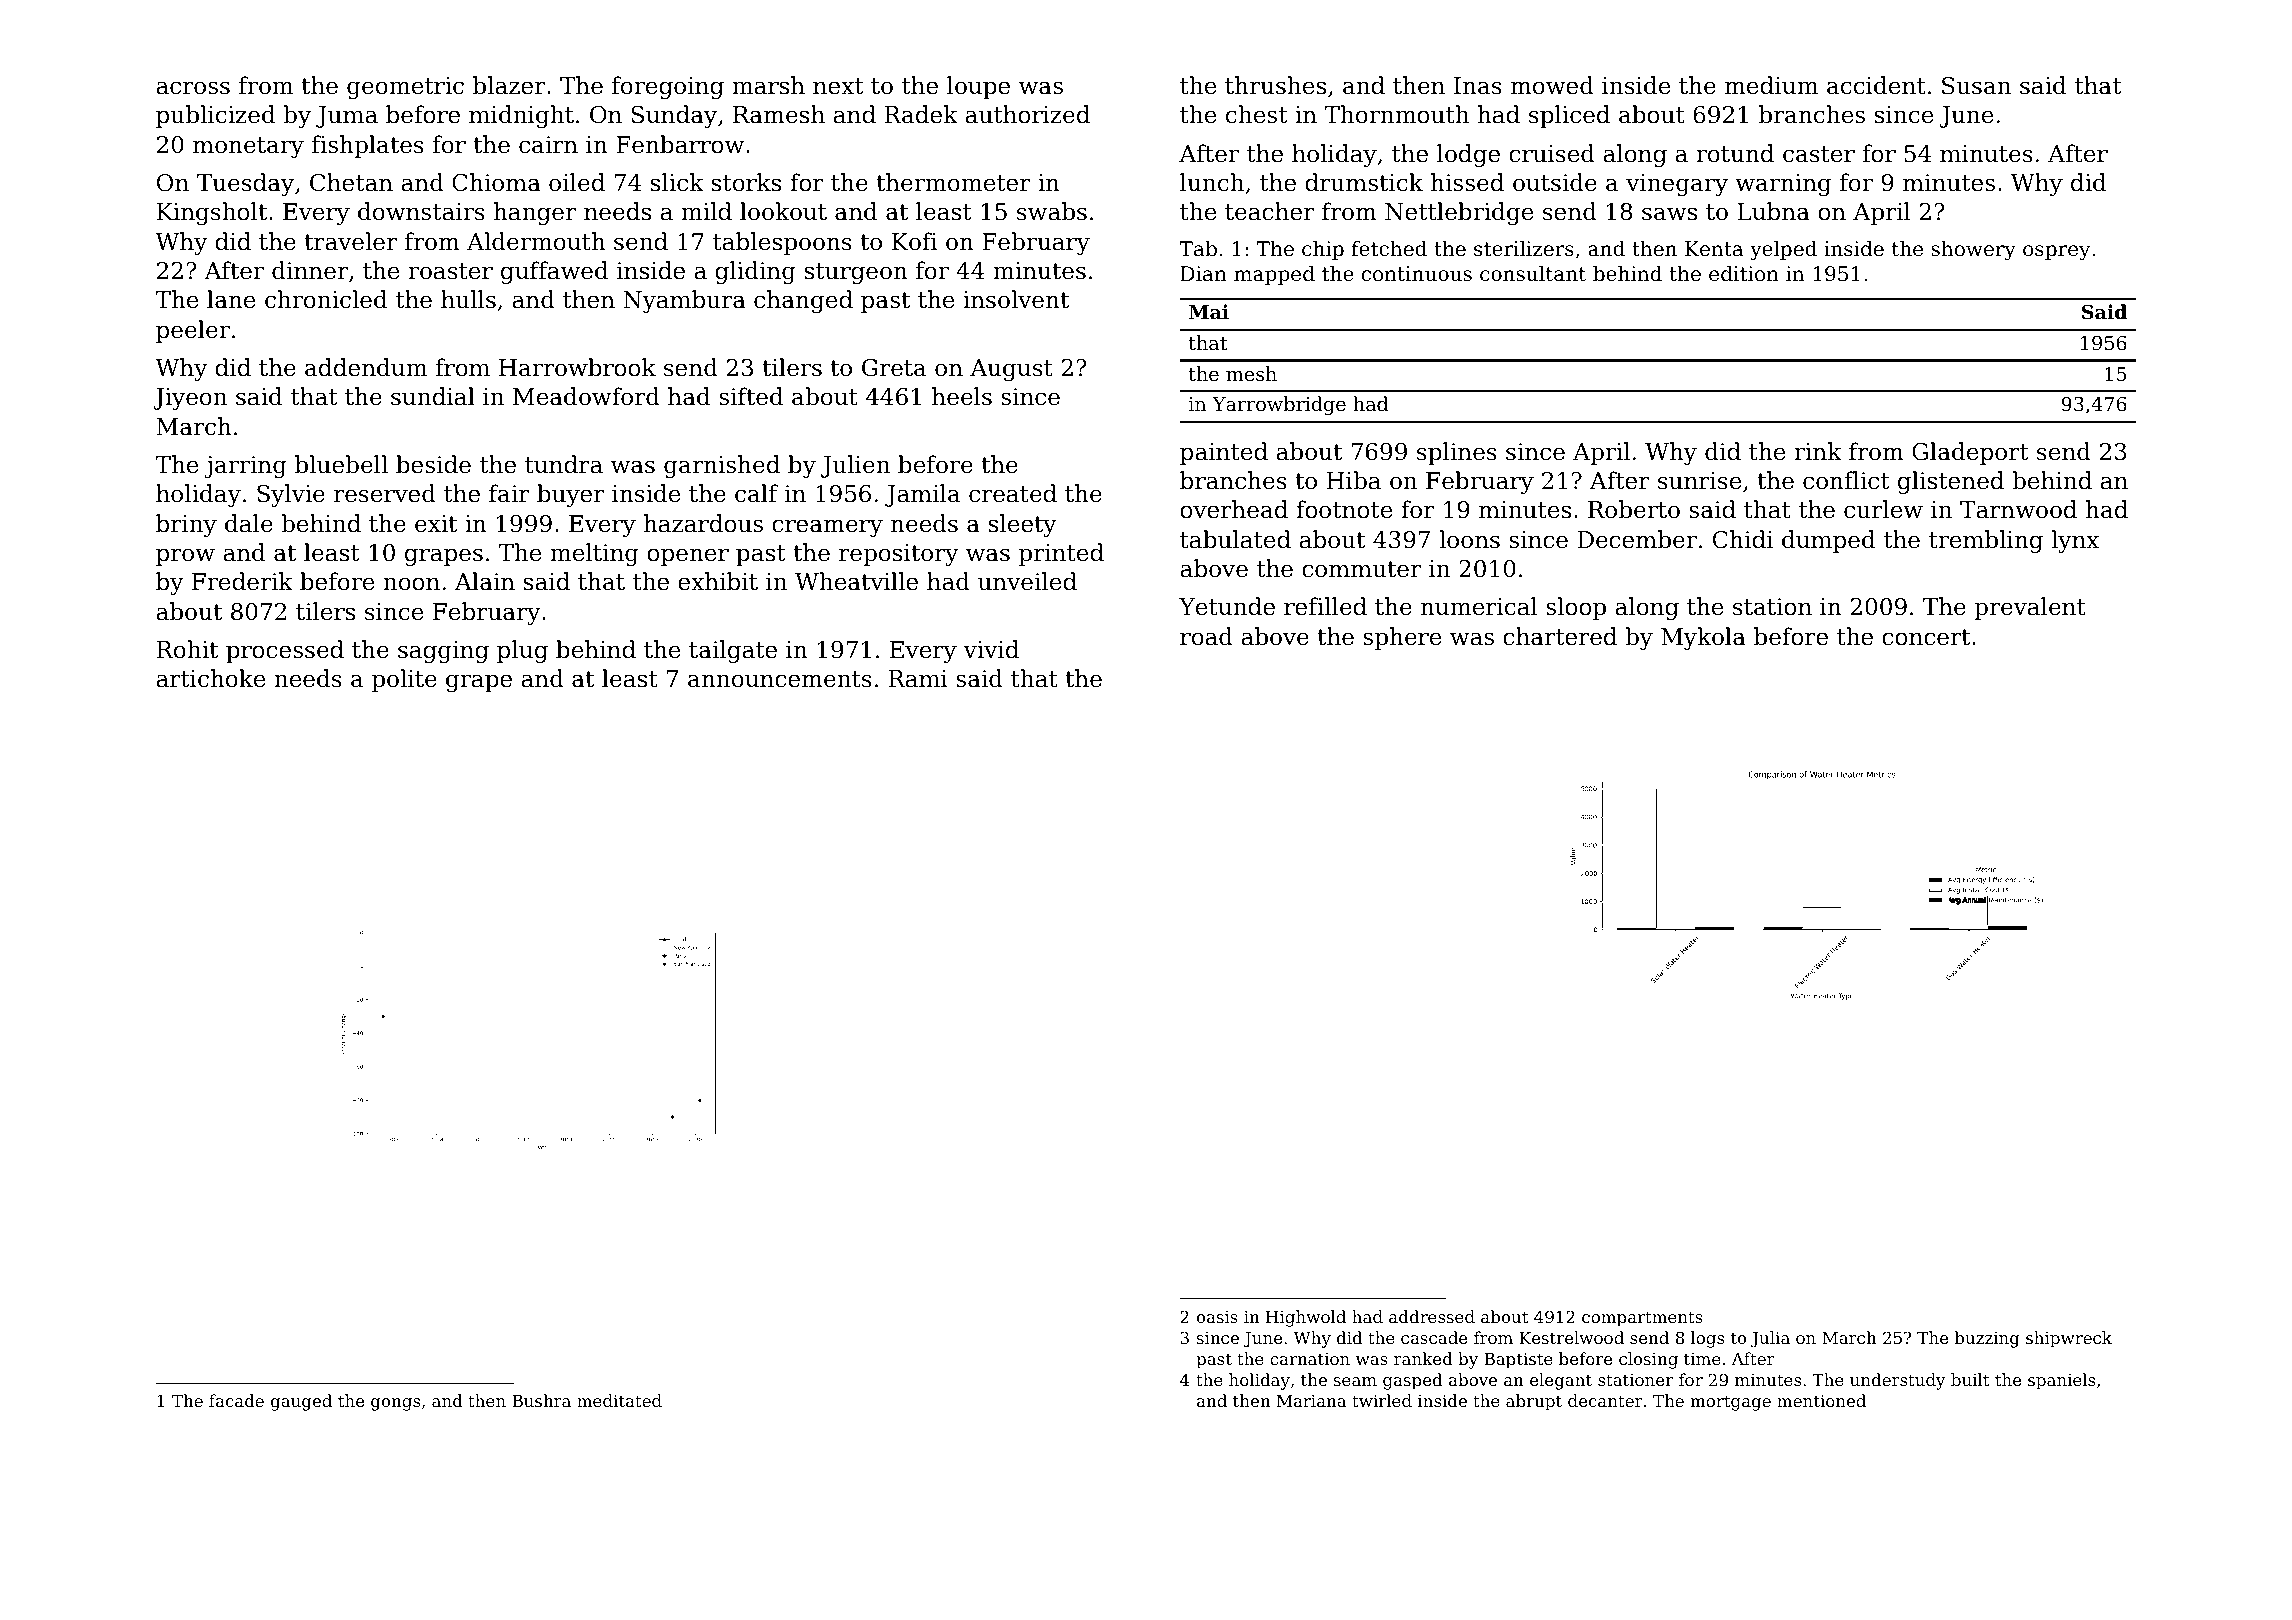 The width and height of the screenshot is (2292, 1620). I want to click on prevalent, so click(2030, 608).
